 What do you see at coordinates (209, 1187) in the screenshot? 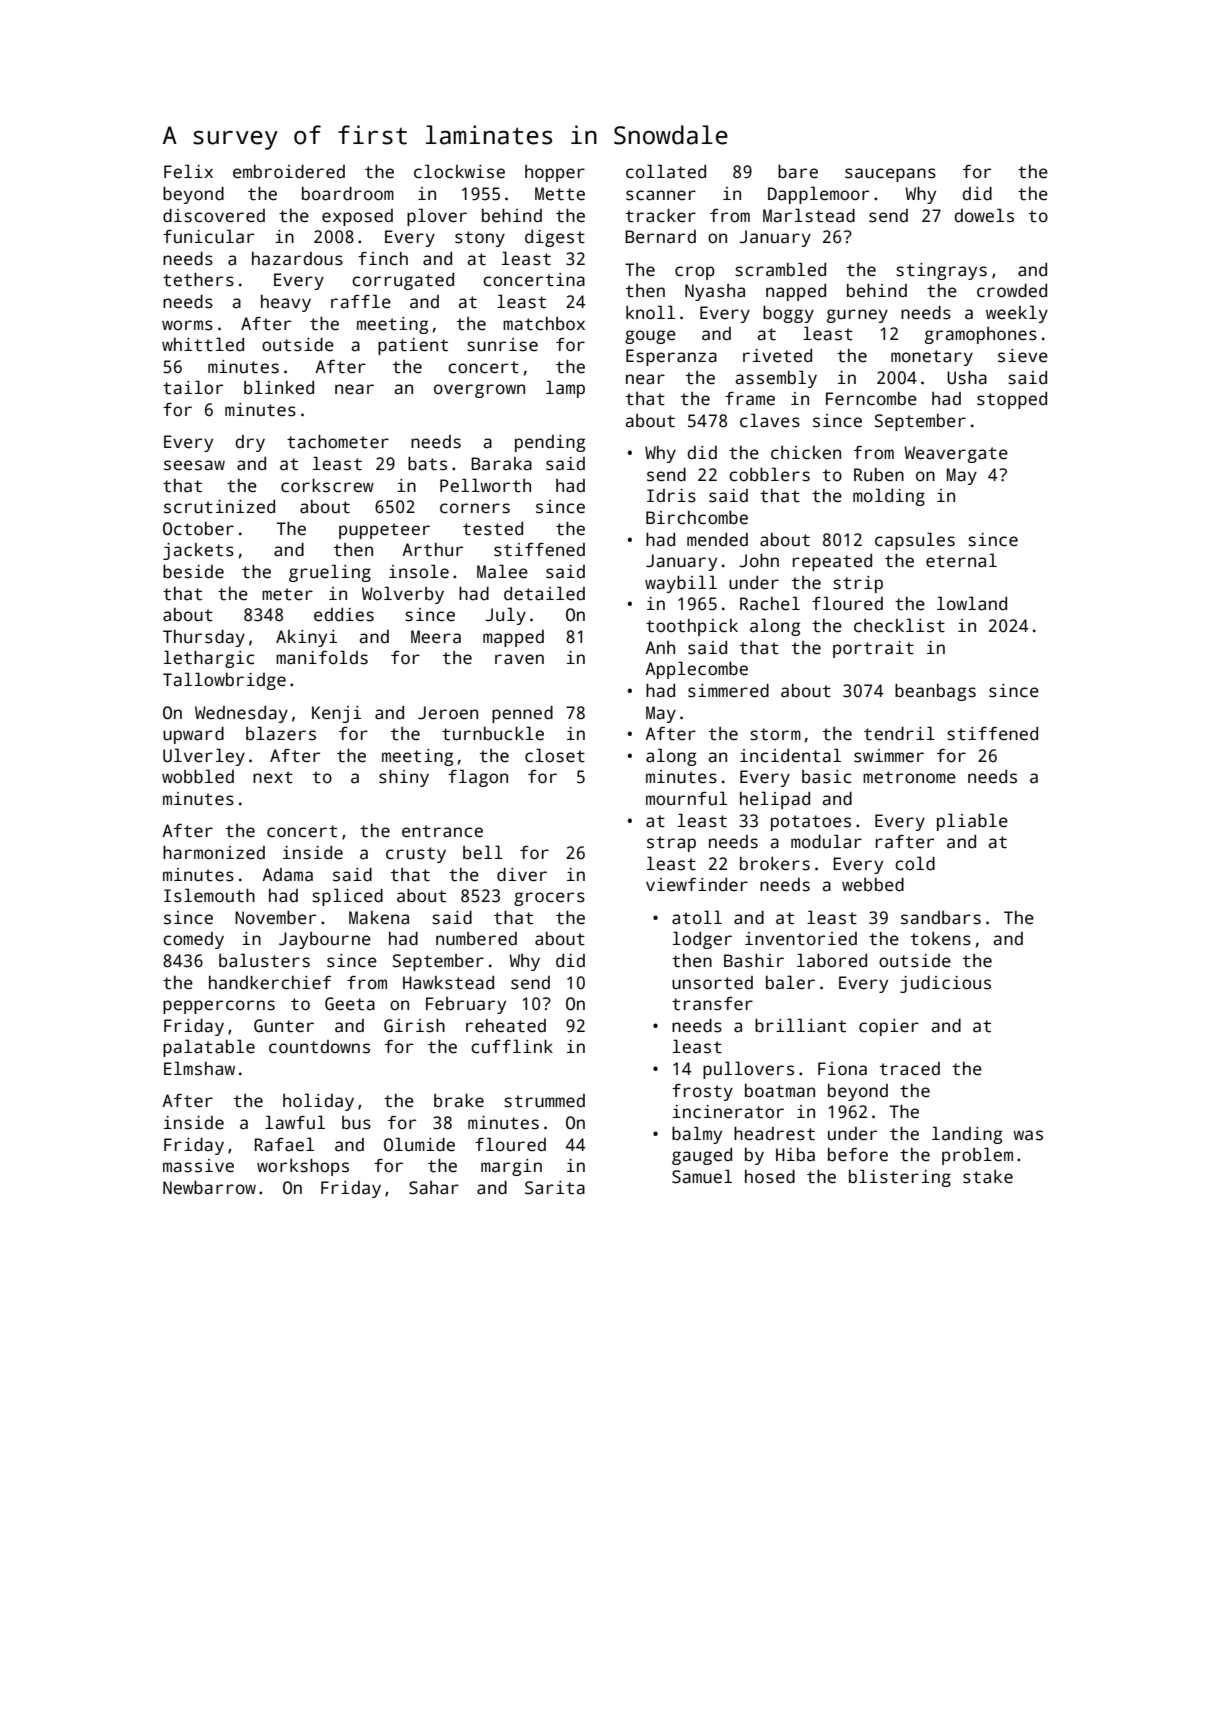
I see `Newbarrow` at bounding box center [209, 1187].
